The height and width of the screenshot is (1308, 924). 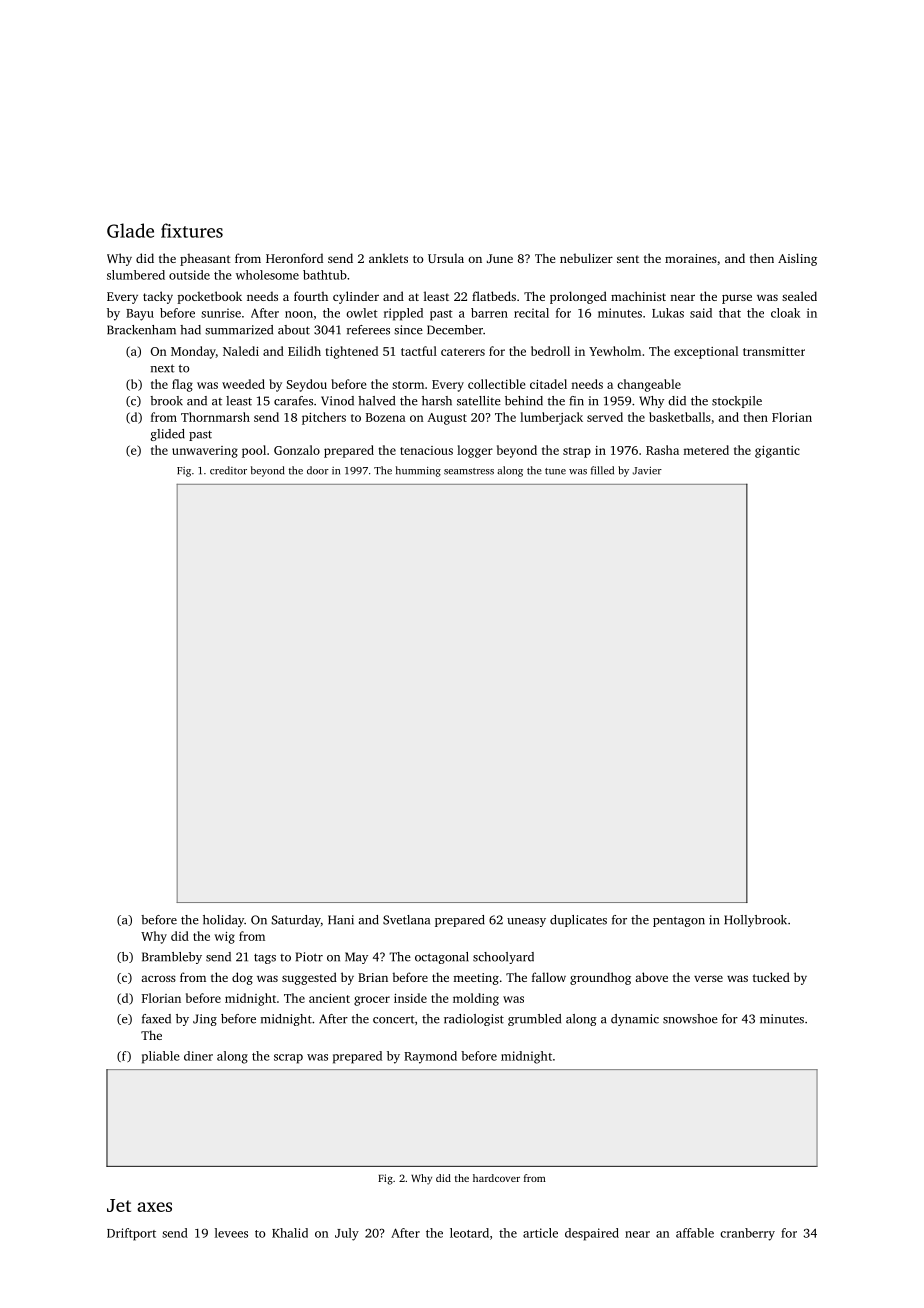 I want to click on July, so click(x=347, y=1234).
